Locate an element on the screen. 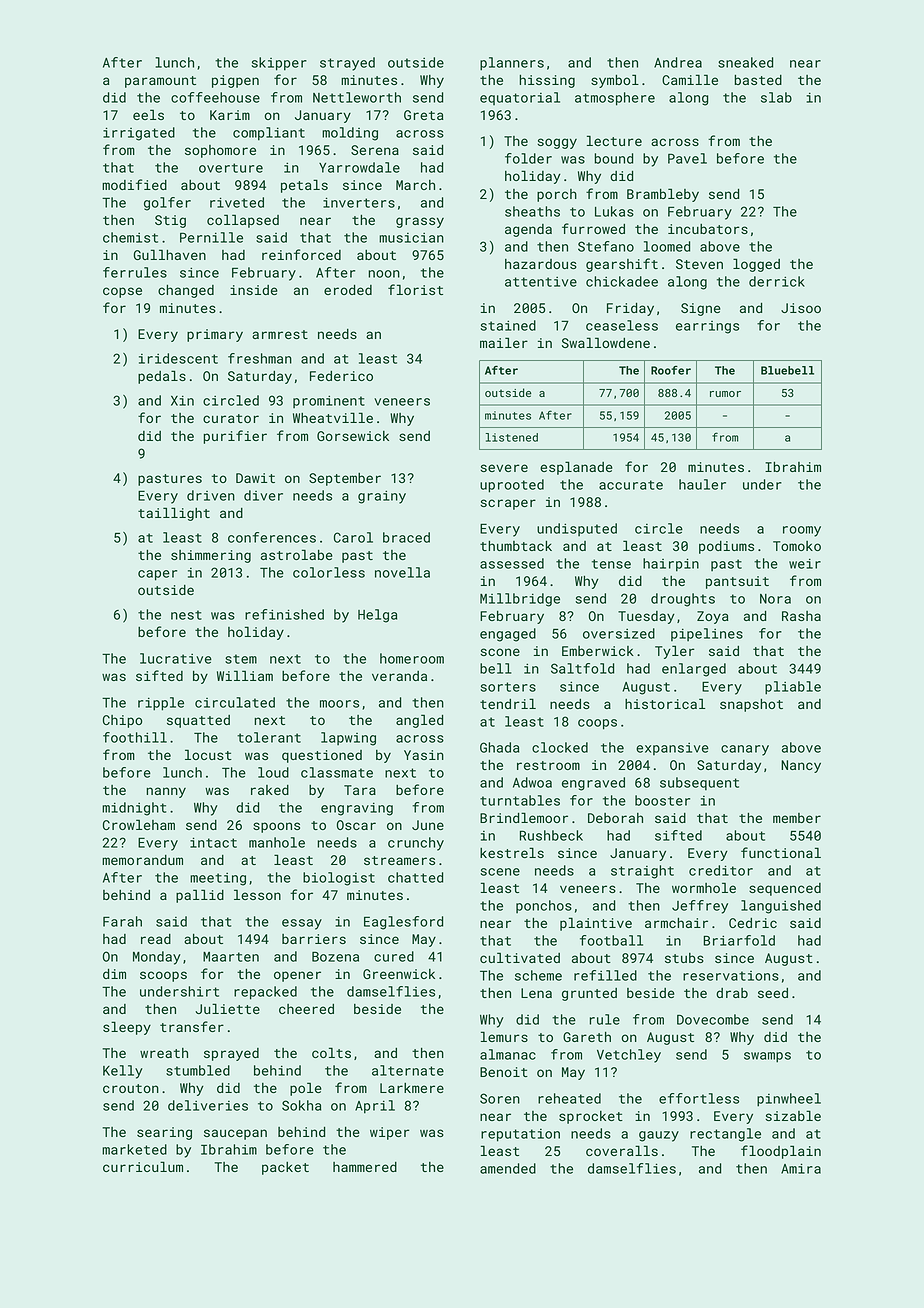  Zoya is located at coordinates (713, 617).
